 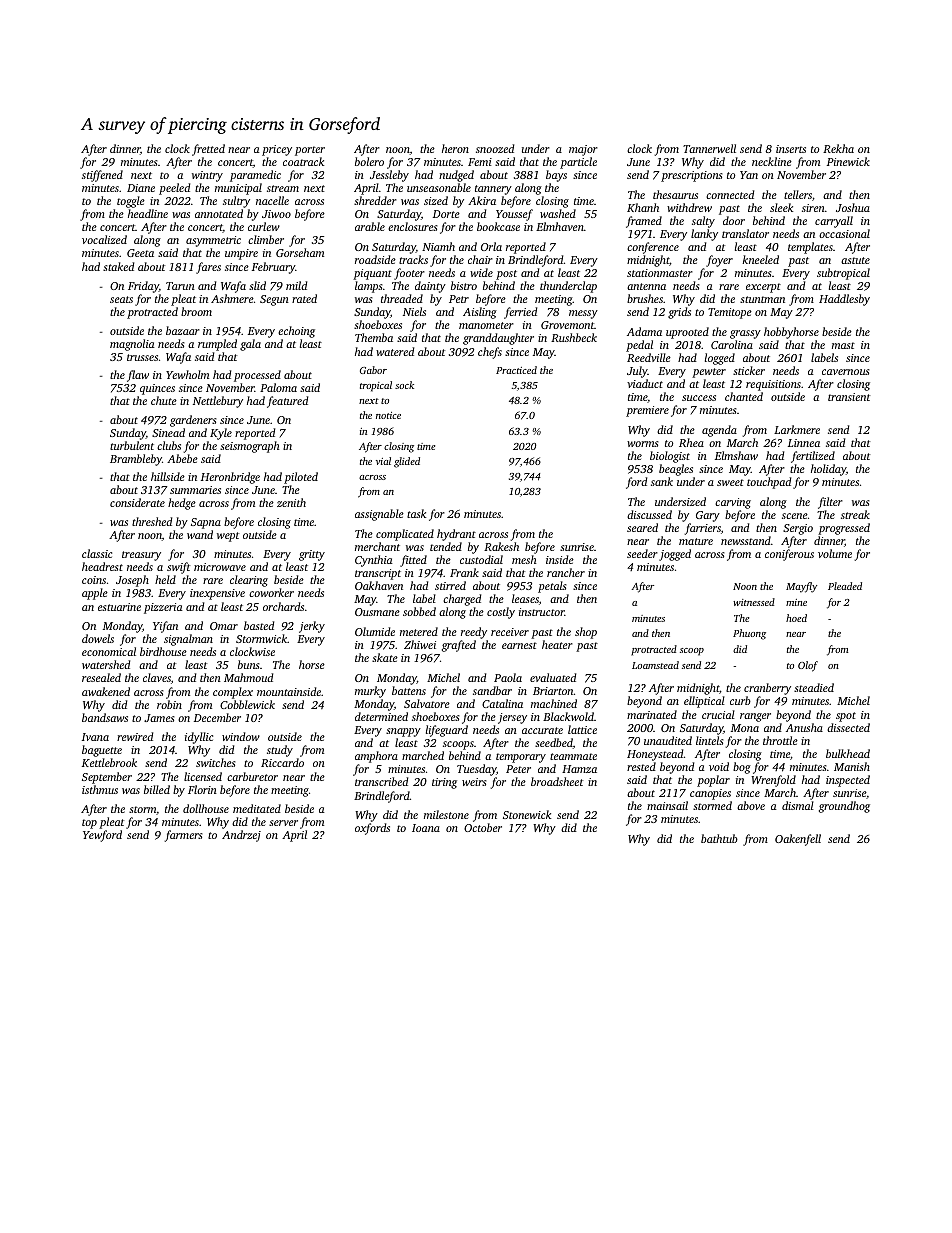 What do you see at coordinates (296, 332) in the screenshot?
I see `echoing` at bounding box center [296, 332].
